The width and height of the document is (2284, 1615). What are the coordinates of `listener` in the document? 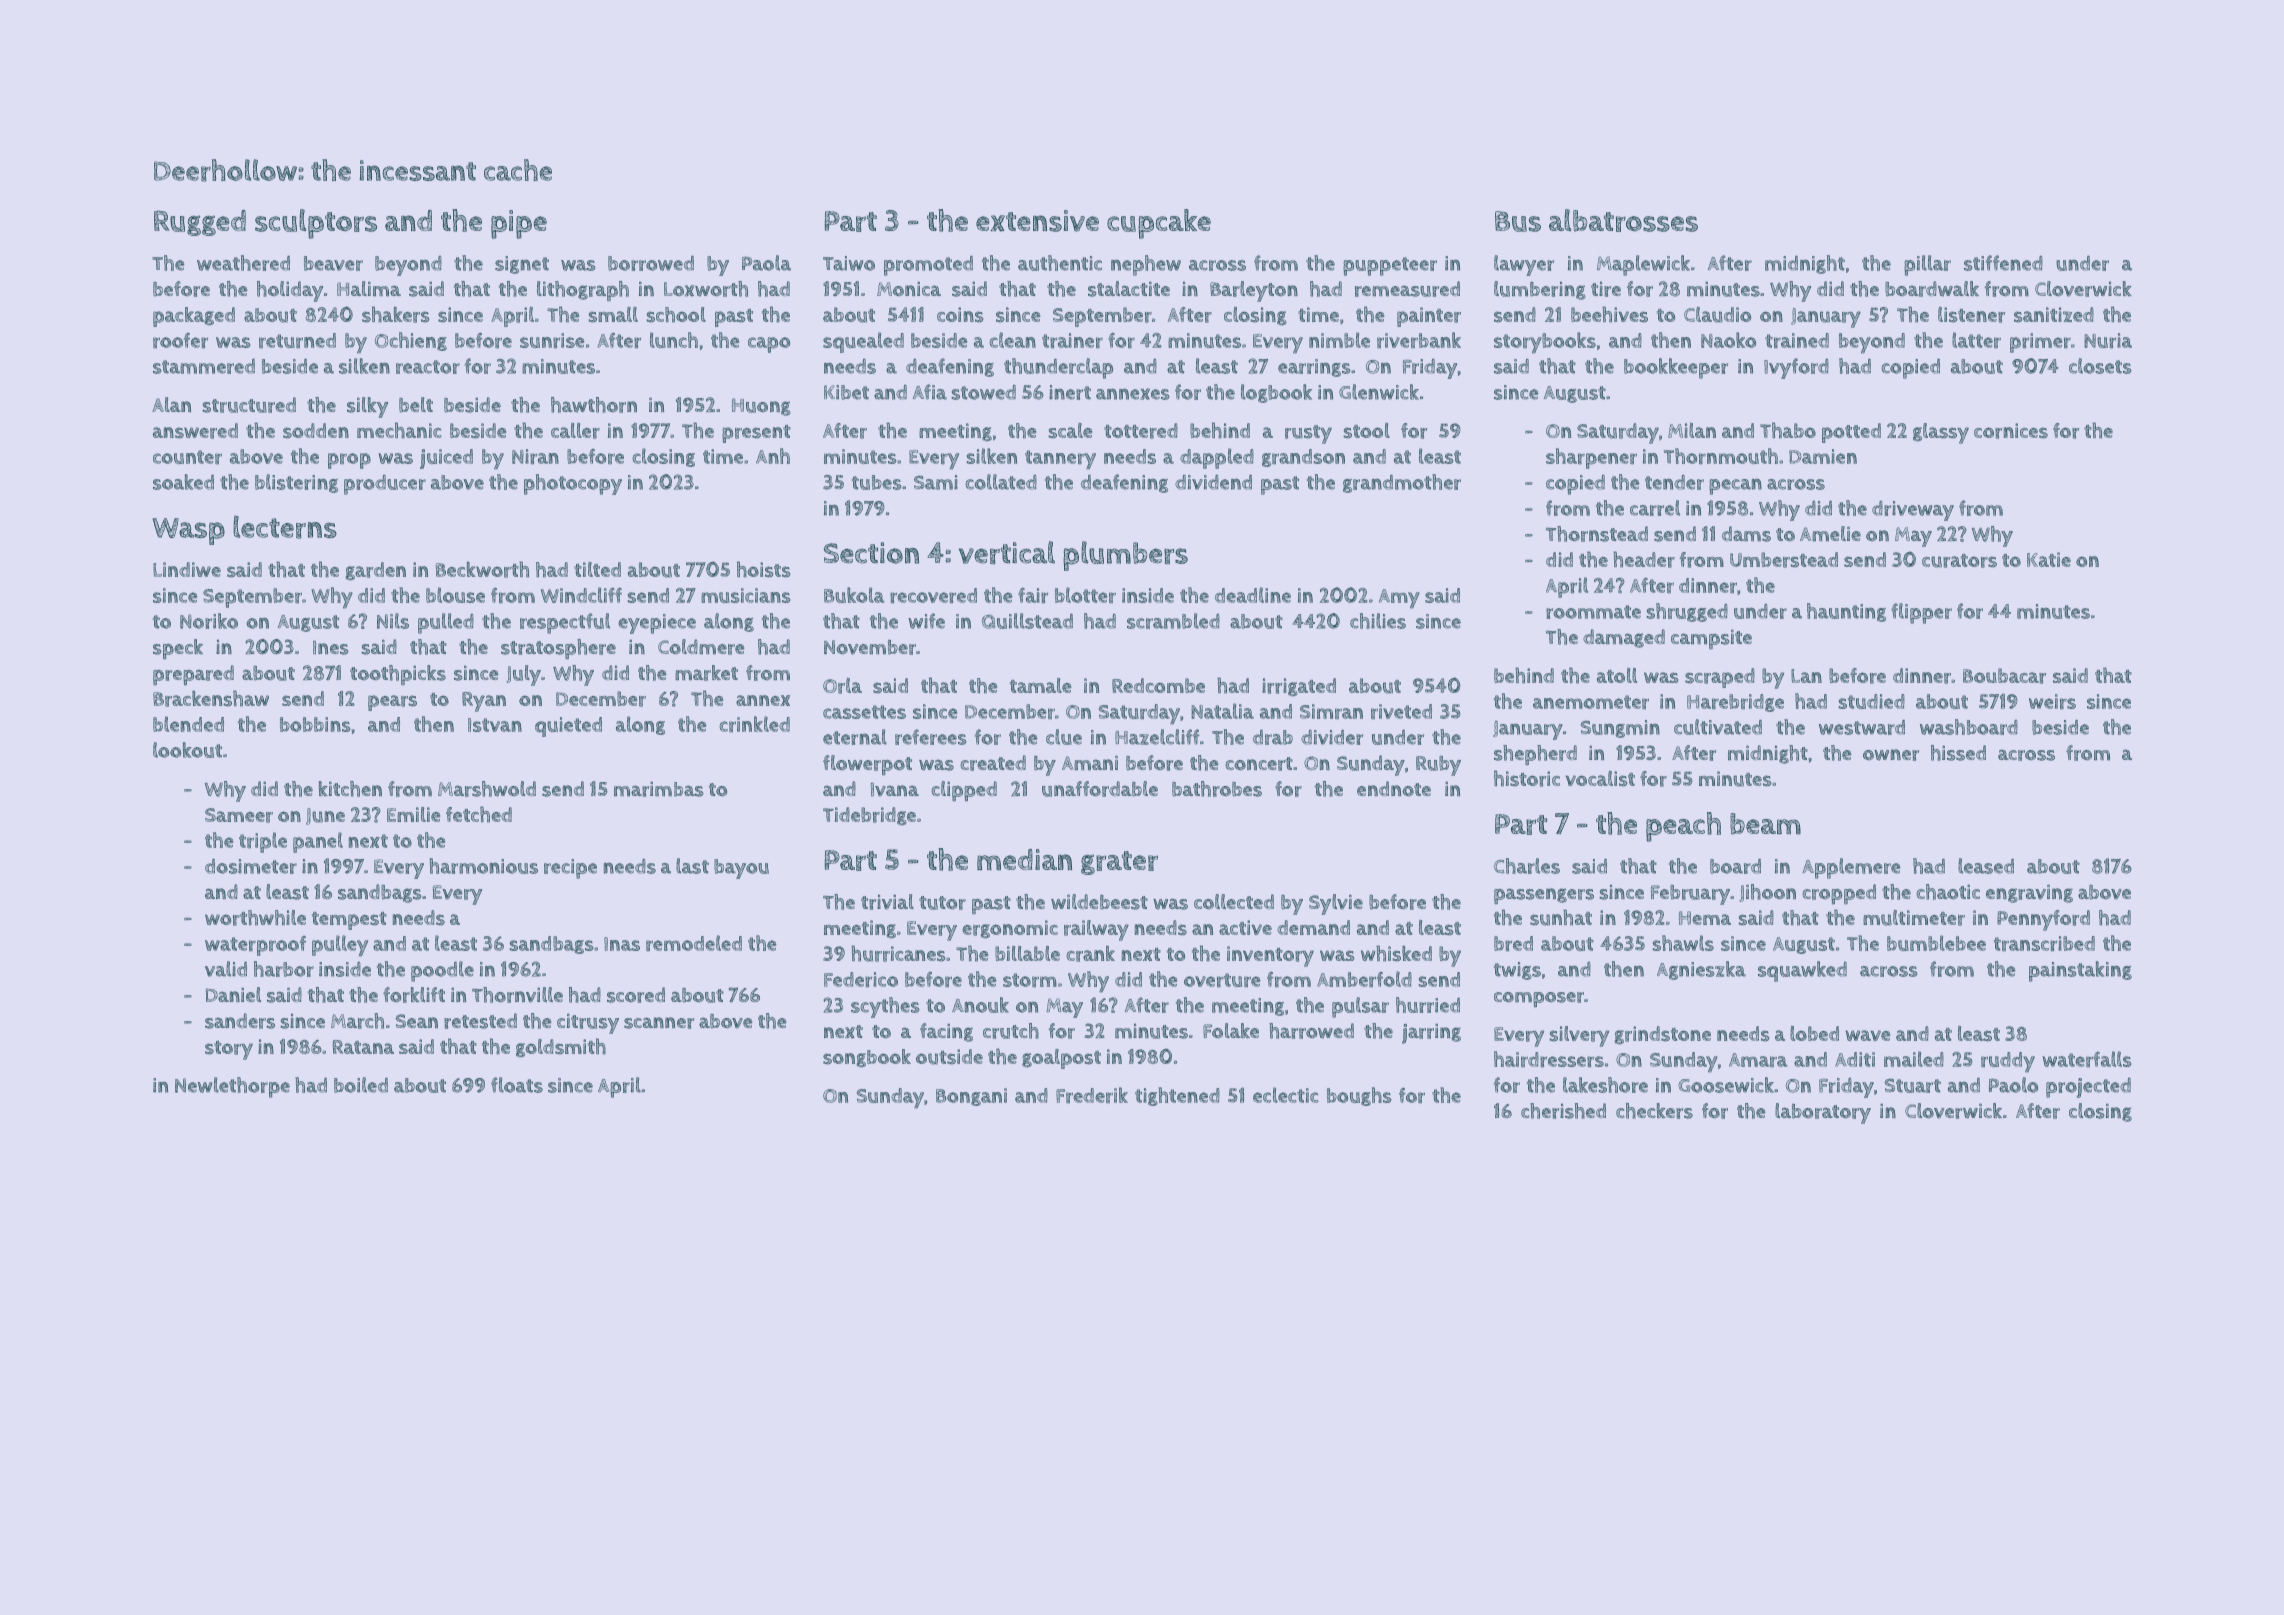 It's located at (1971, 315).
